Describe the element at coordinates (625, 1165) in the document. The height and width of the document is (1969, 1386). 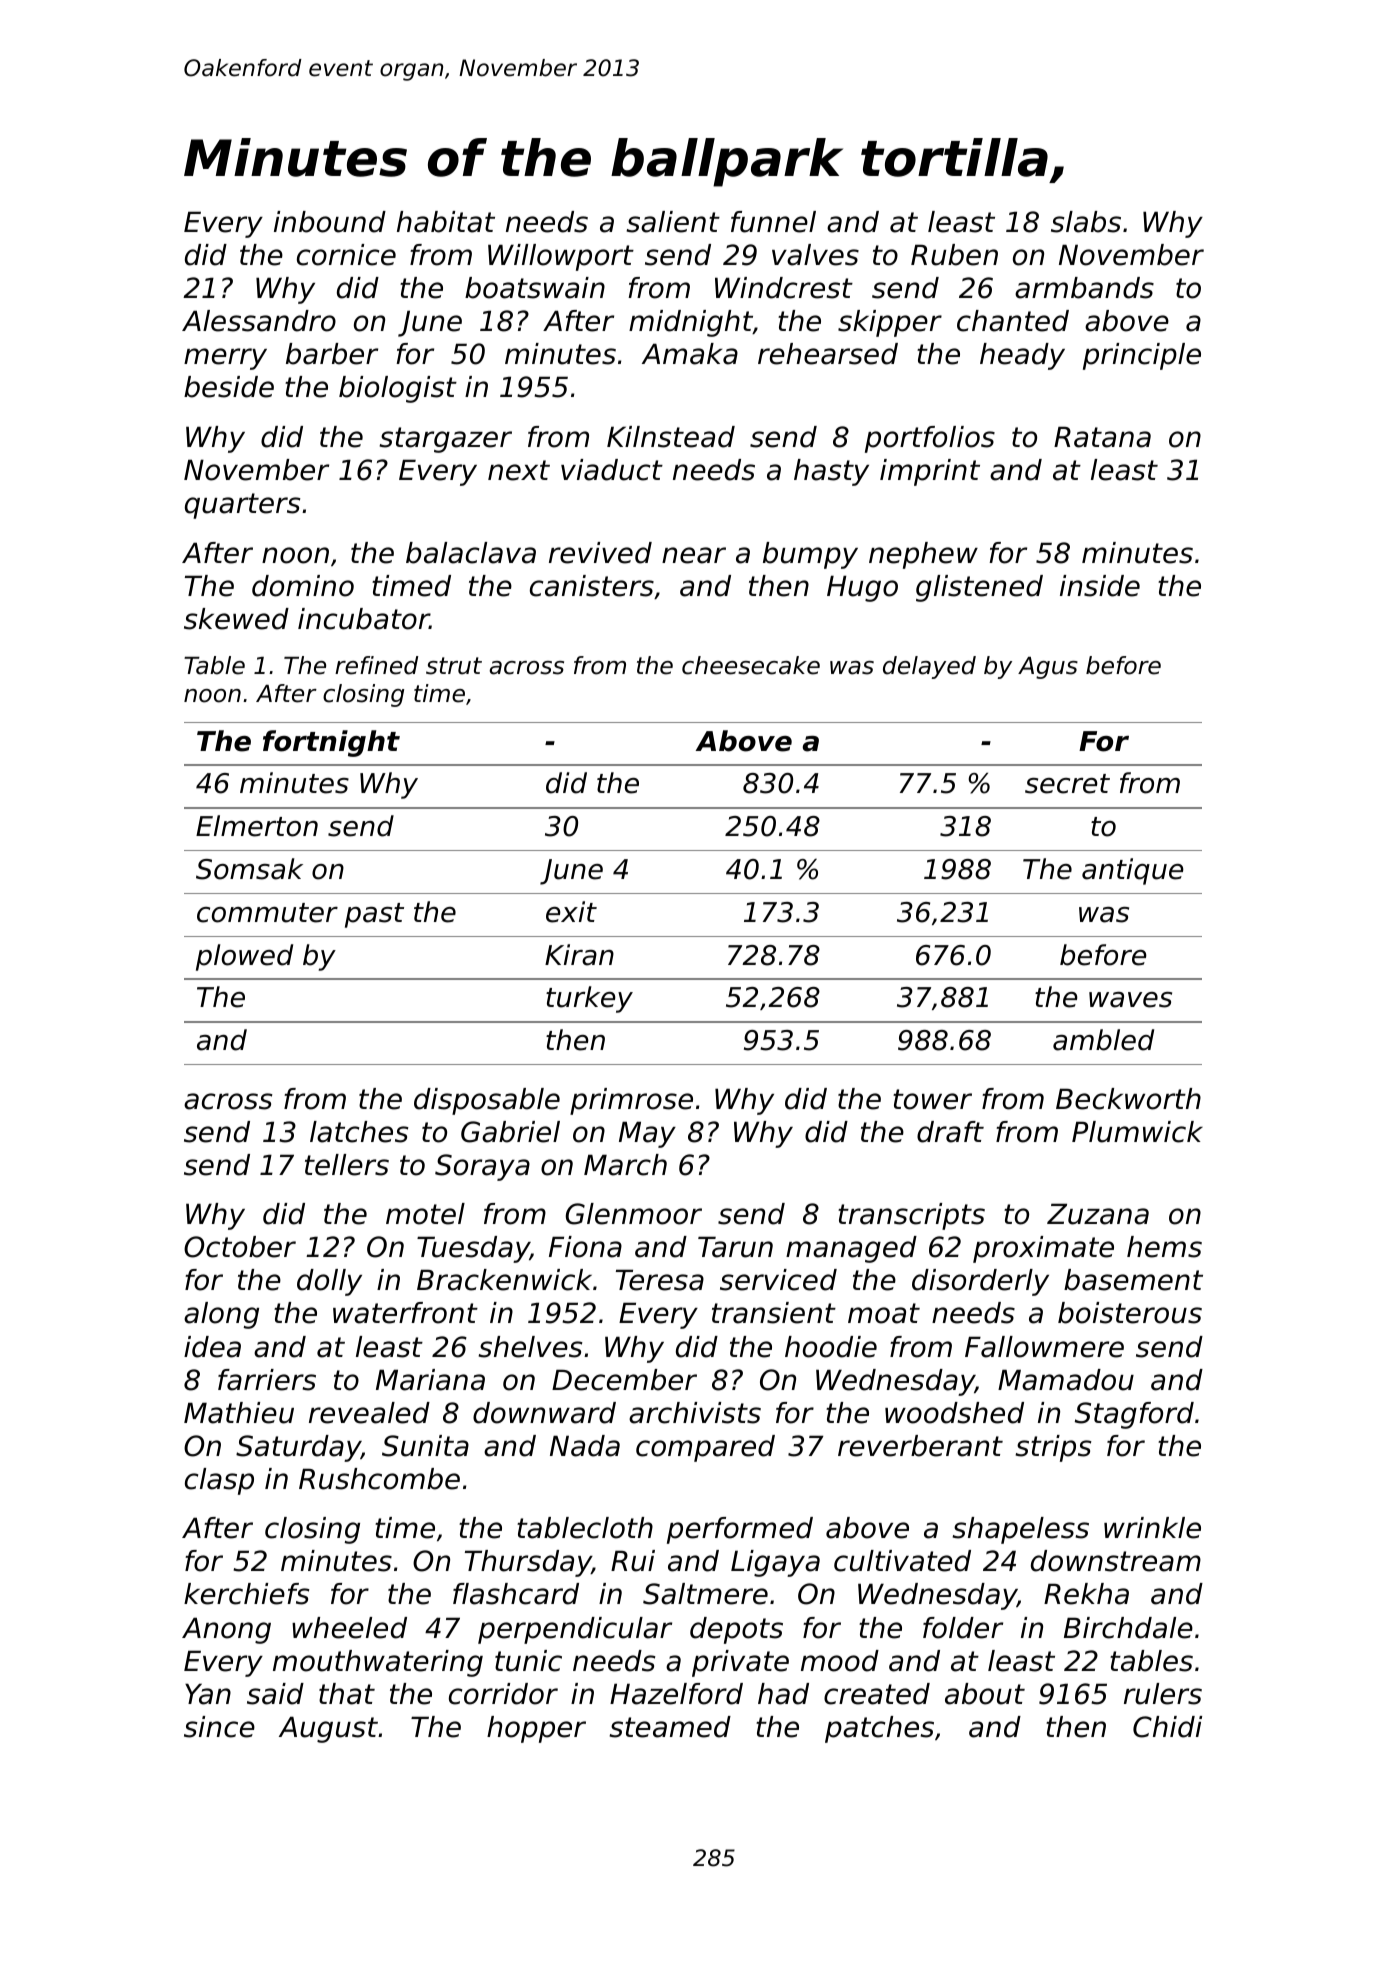
I see `March` at that location.
